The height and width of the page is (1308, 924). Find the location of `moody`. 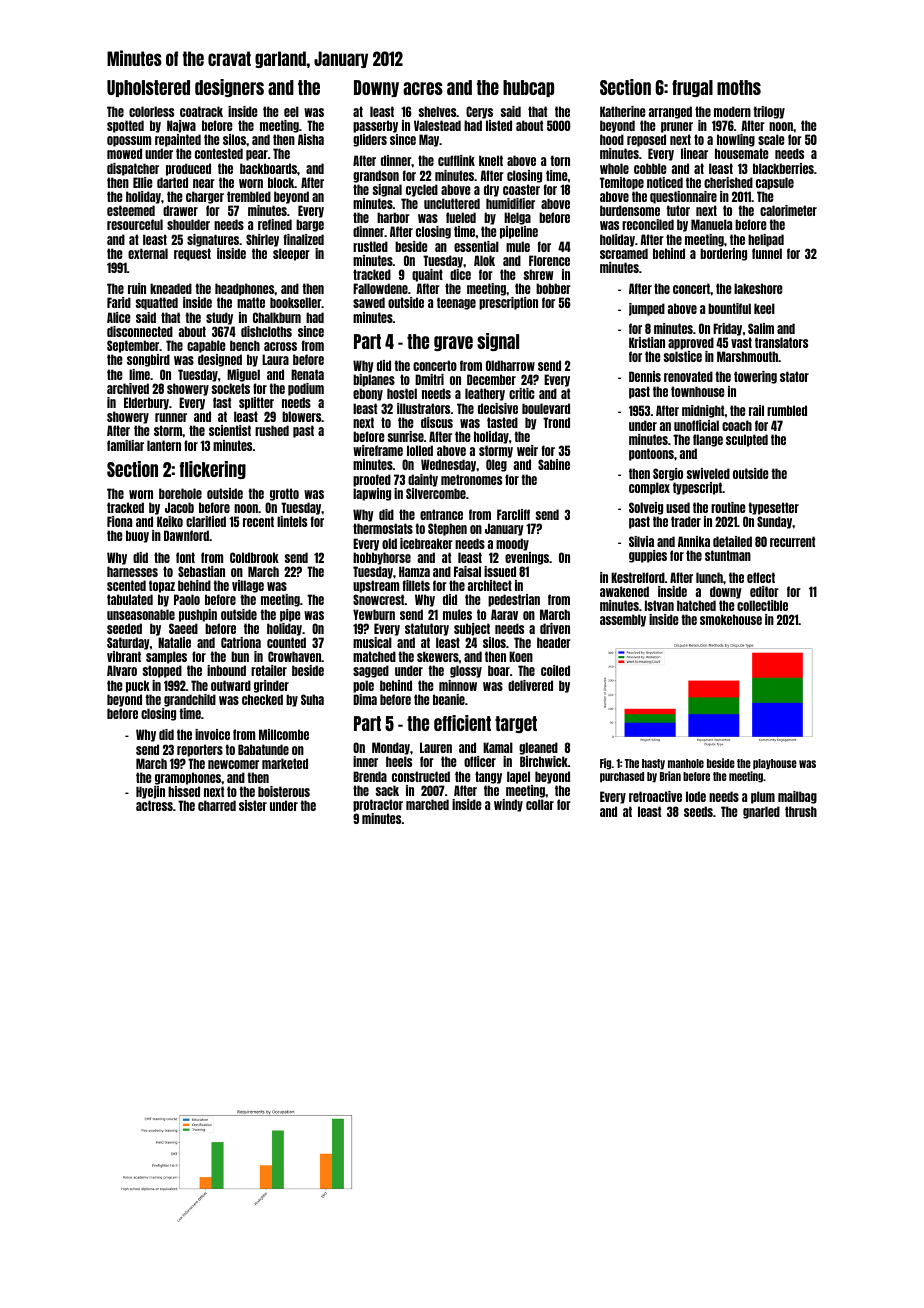

moody is located at coordinates (512, 544).
